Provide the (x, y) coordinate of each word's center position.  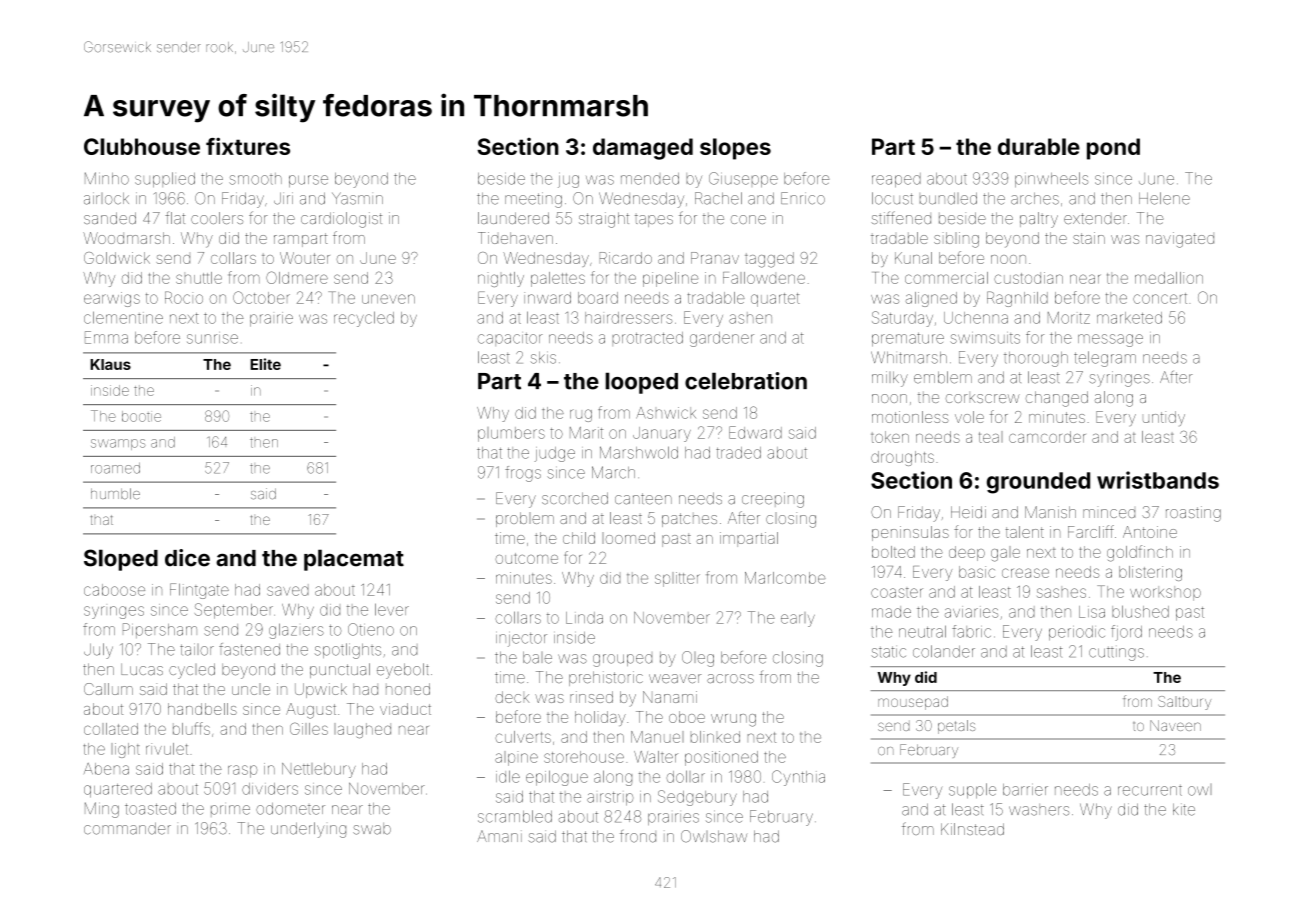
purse (308, 181)
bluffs (191, 728)
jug (568, 181)
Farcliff (1091, 531)
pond (1113, 149)
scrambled (515, 816)
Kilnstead (972, 829)
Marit (586, 433)
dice (187, 558)
